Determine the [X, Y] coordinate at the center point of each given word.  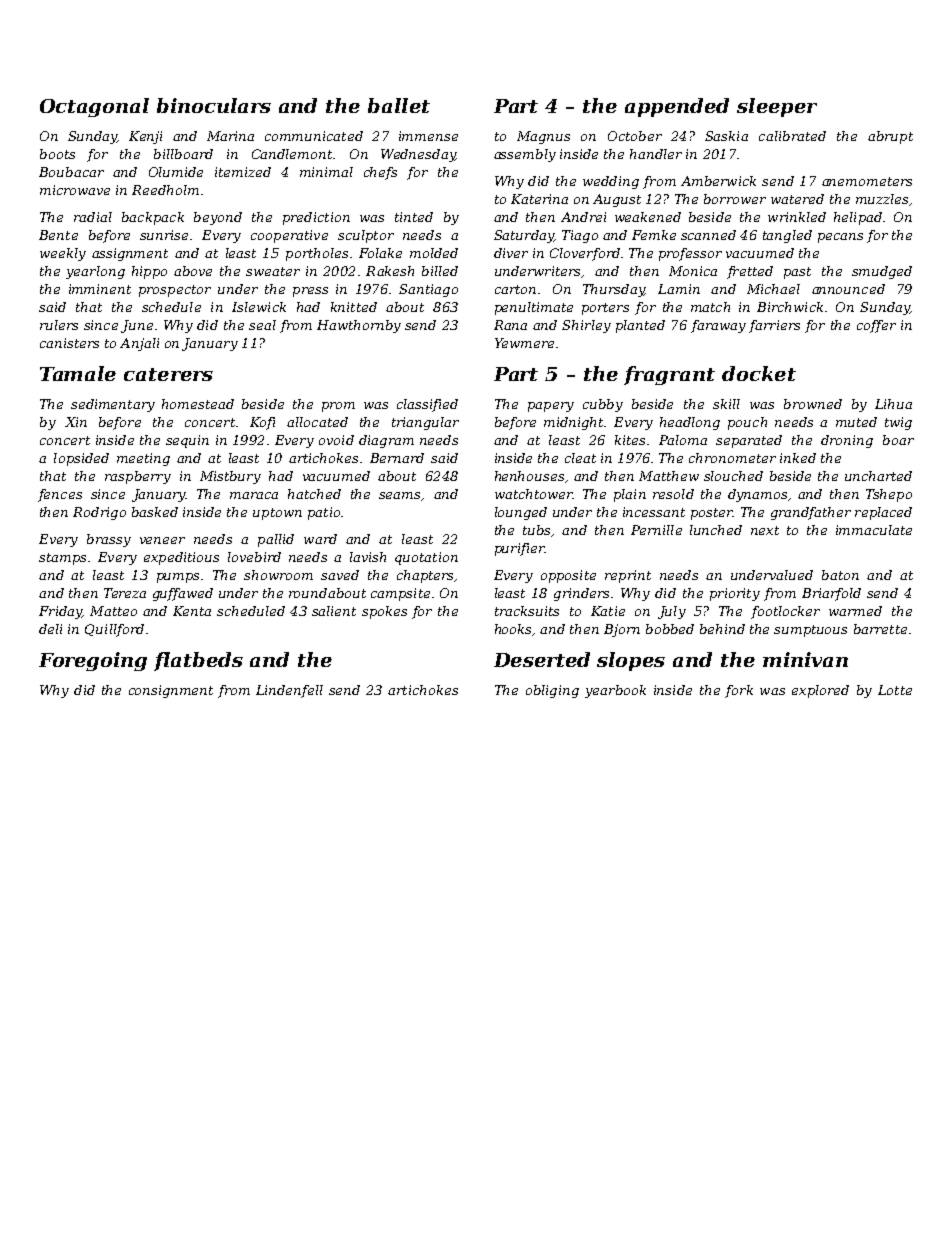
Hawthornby [359, 326]
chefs [380, 173]
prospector [175, 291]
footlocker [785, 612]
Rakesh [390, 271]
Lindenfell [289, 691]
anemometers [867, 181]
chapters [425, 576]
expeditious [181, 558]
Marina [230, 136]
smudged [882, 272]
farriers [774, 326]
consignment [171, 691]
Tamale [78, 373]
